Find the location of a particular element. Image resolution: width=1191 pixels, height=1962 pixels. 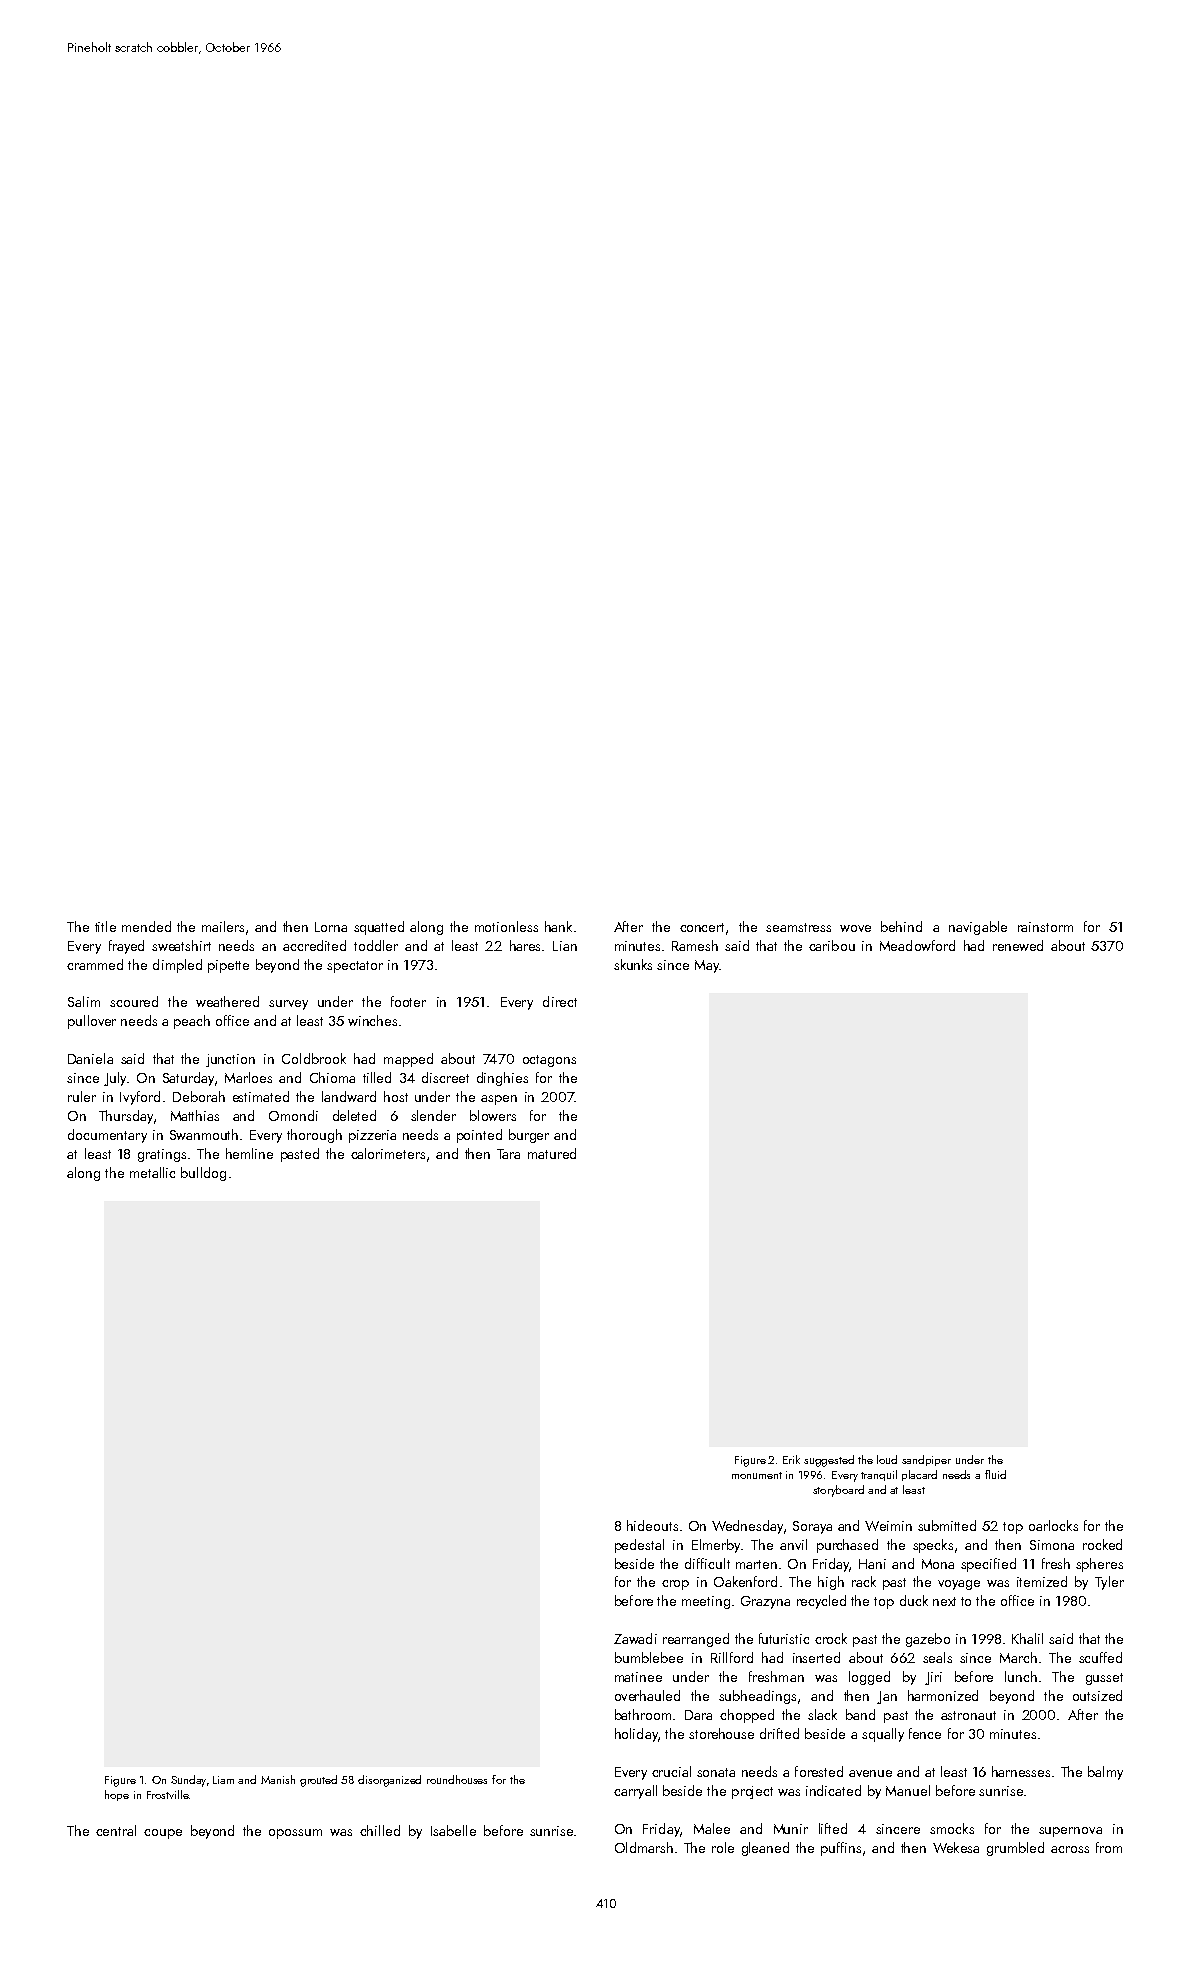

pedestal is located at coordinates (639, 1546).
